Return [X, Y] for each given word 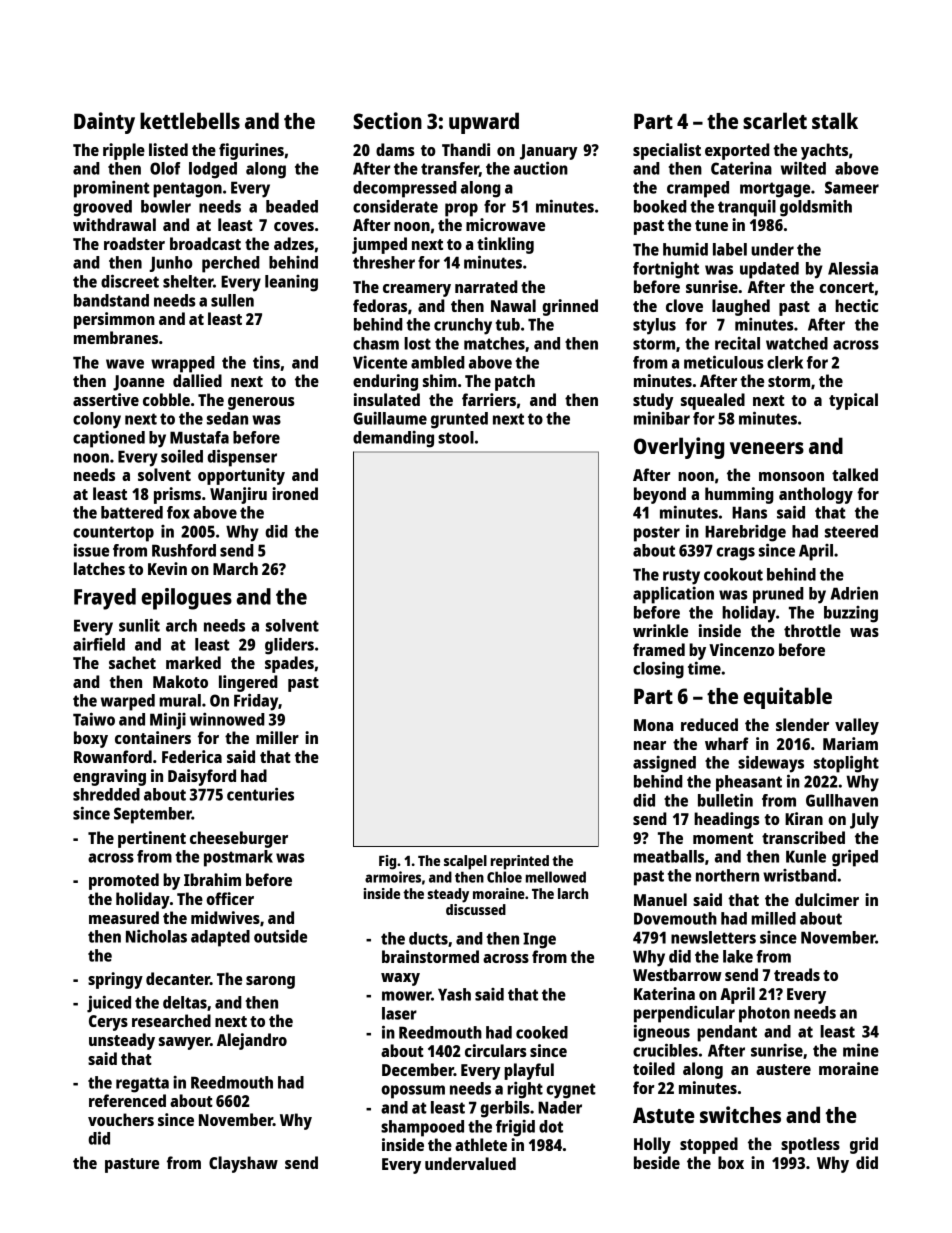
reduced [709, 724]
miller [277, 737]
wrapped [183, 364]
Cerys [108, 1023]
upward [484, 123]
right [525, 1090]
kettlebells [190, 120]
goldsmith [816, 208]
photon [764, 1014]
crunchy [463, 326]
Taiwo [94, 719]
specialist [667, 151]
